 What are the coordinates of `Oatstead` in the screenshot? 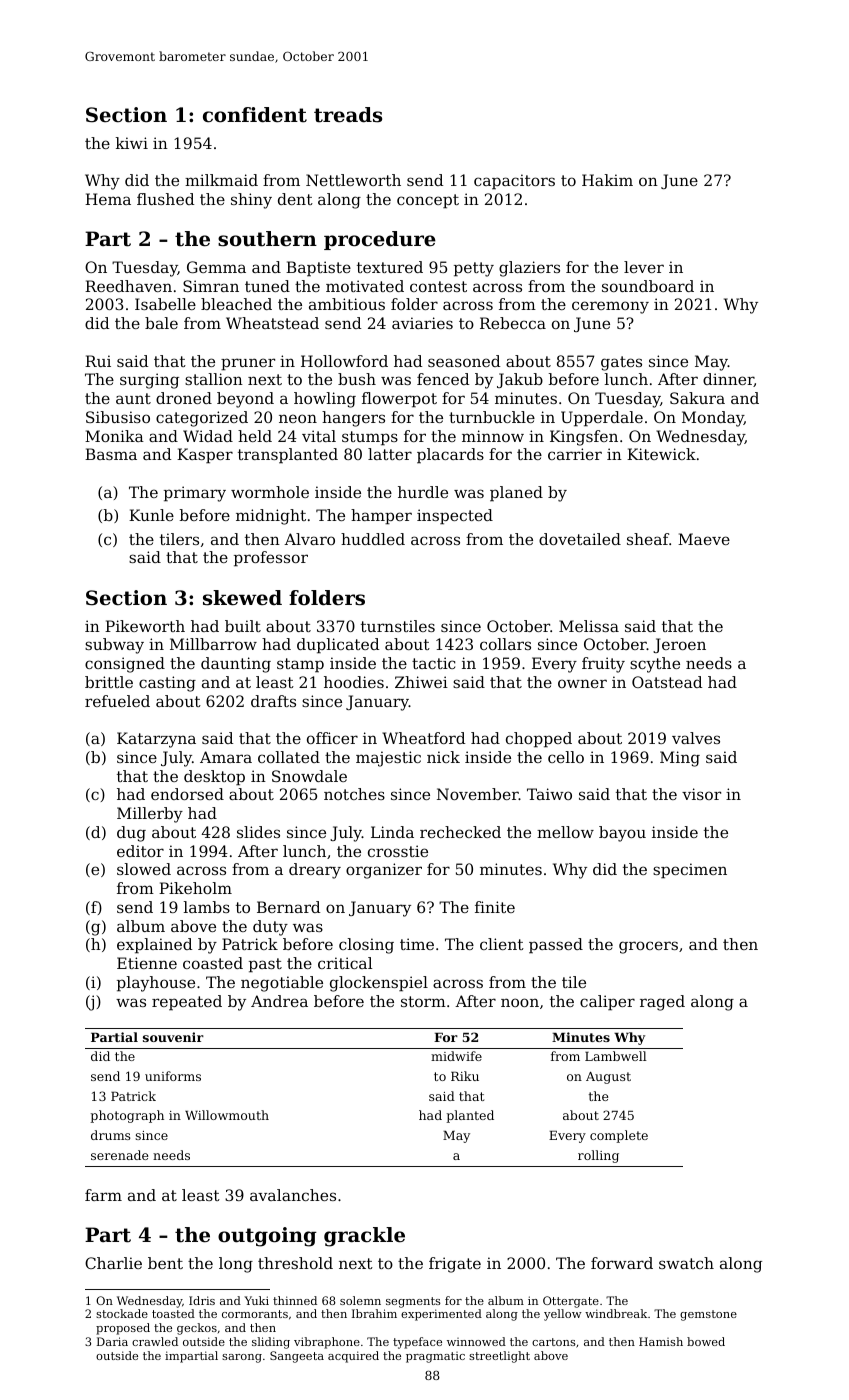 It's located at (667, 682).
